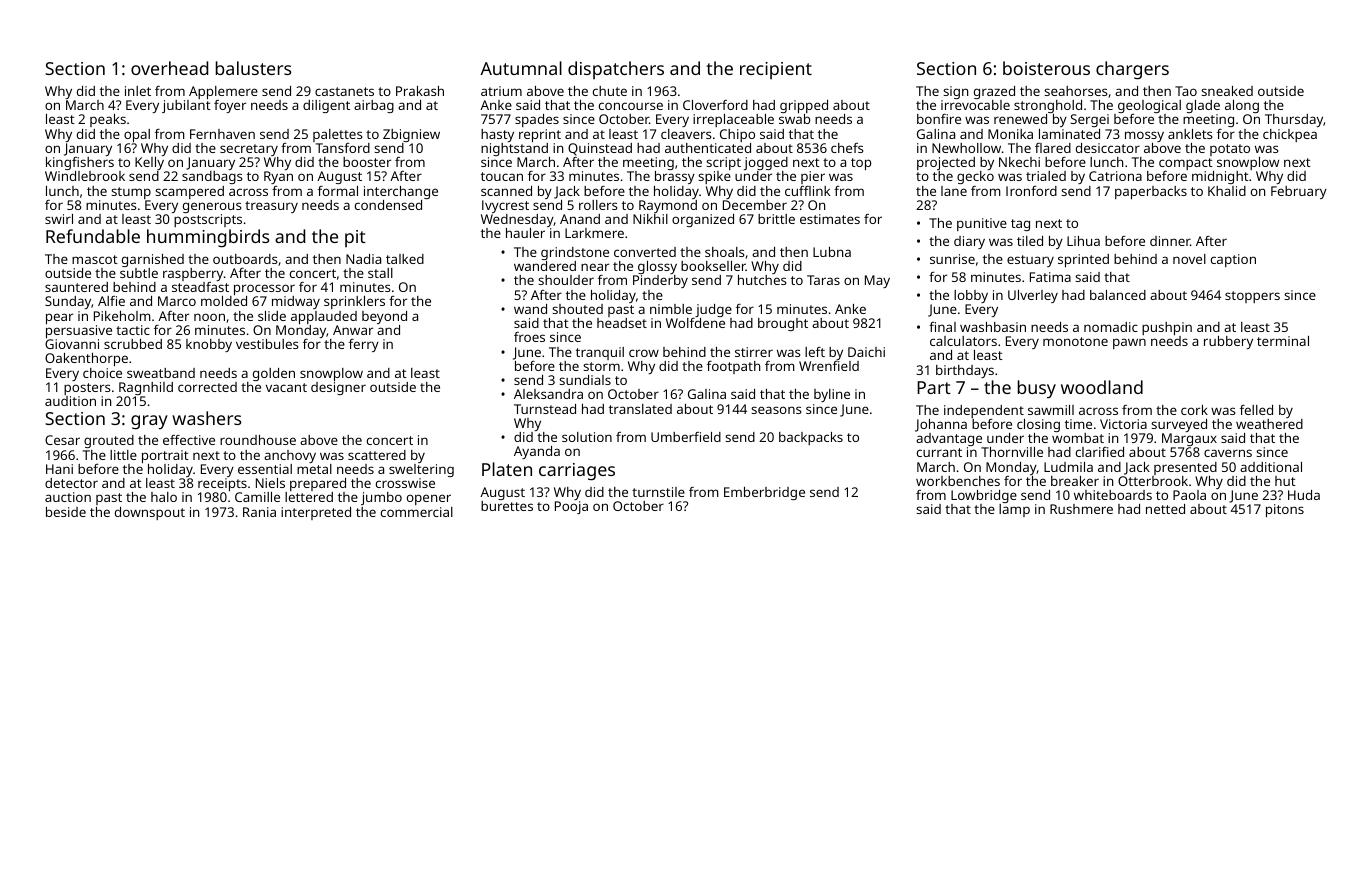 The width and height of the document is (1372, 887). I want to click on headset, so click(622, 323).
